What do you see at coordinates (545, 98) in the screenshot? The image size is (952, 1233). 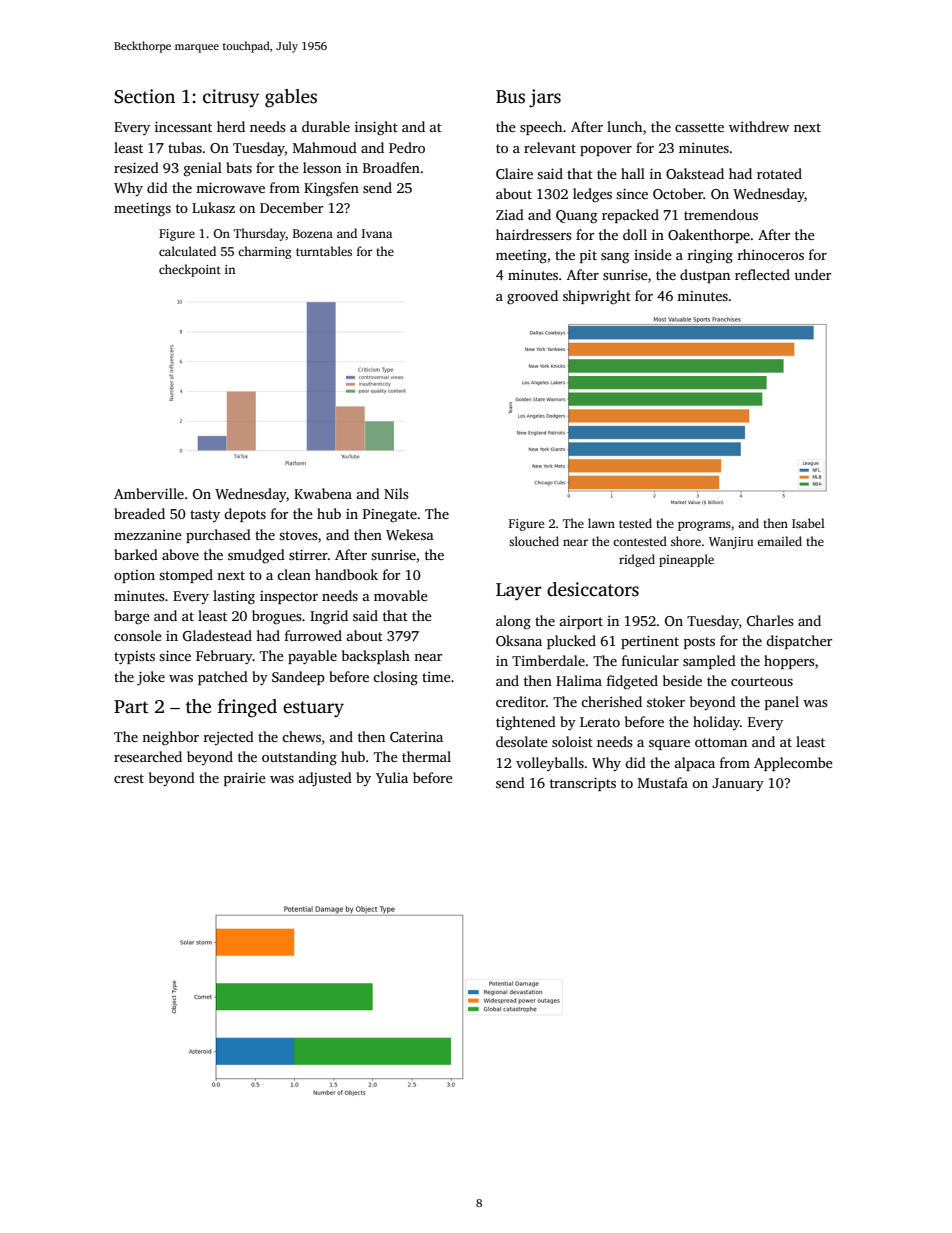 I see `jars` at bounding box center [545, 98].
